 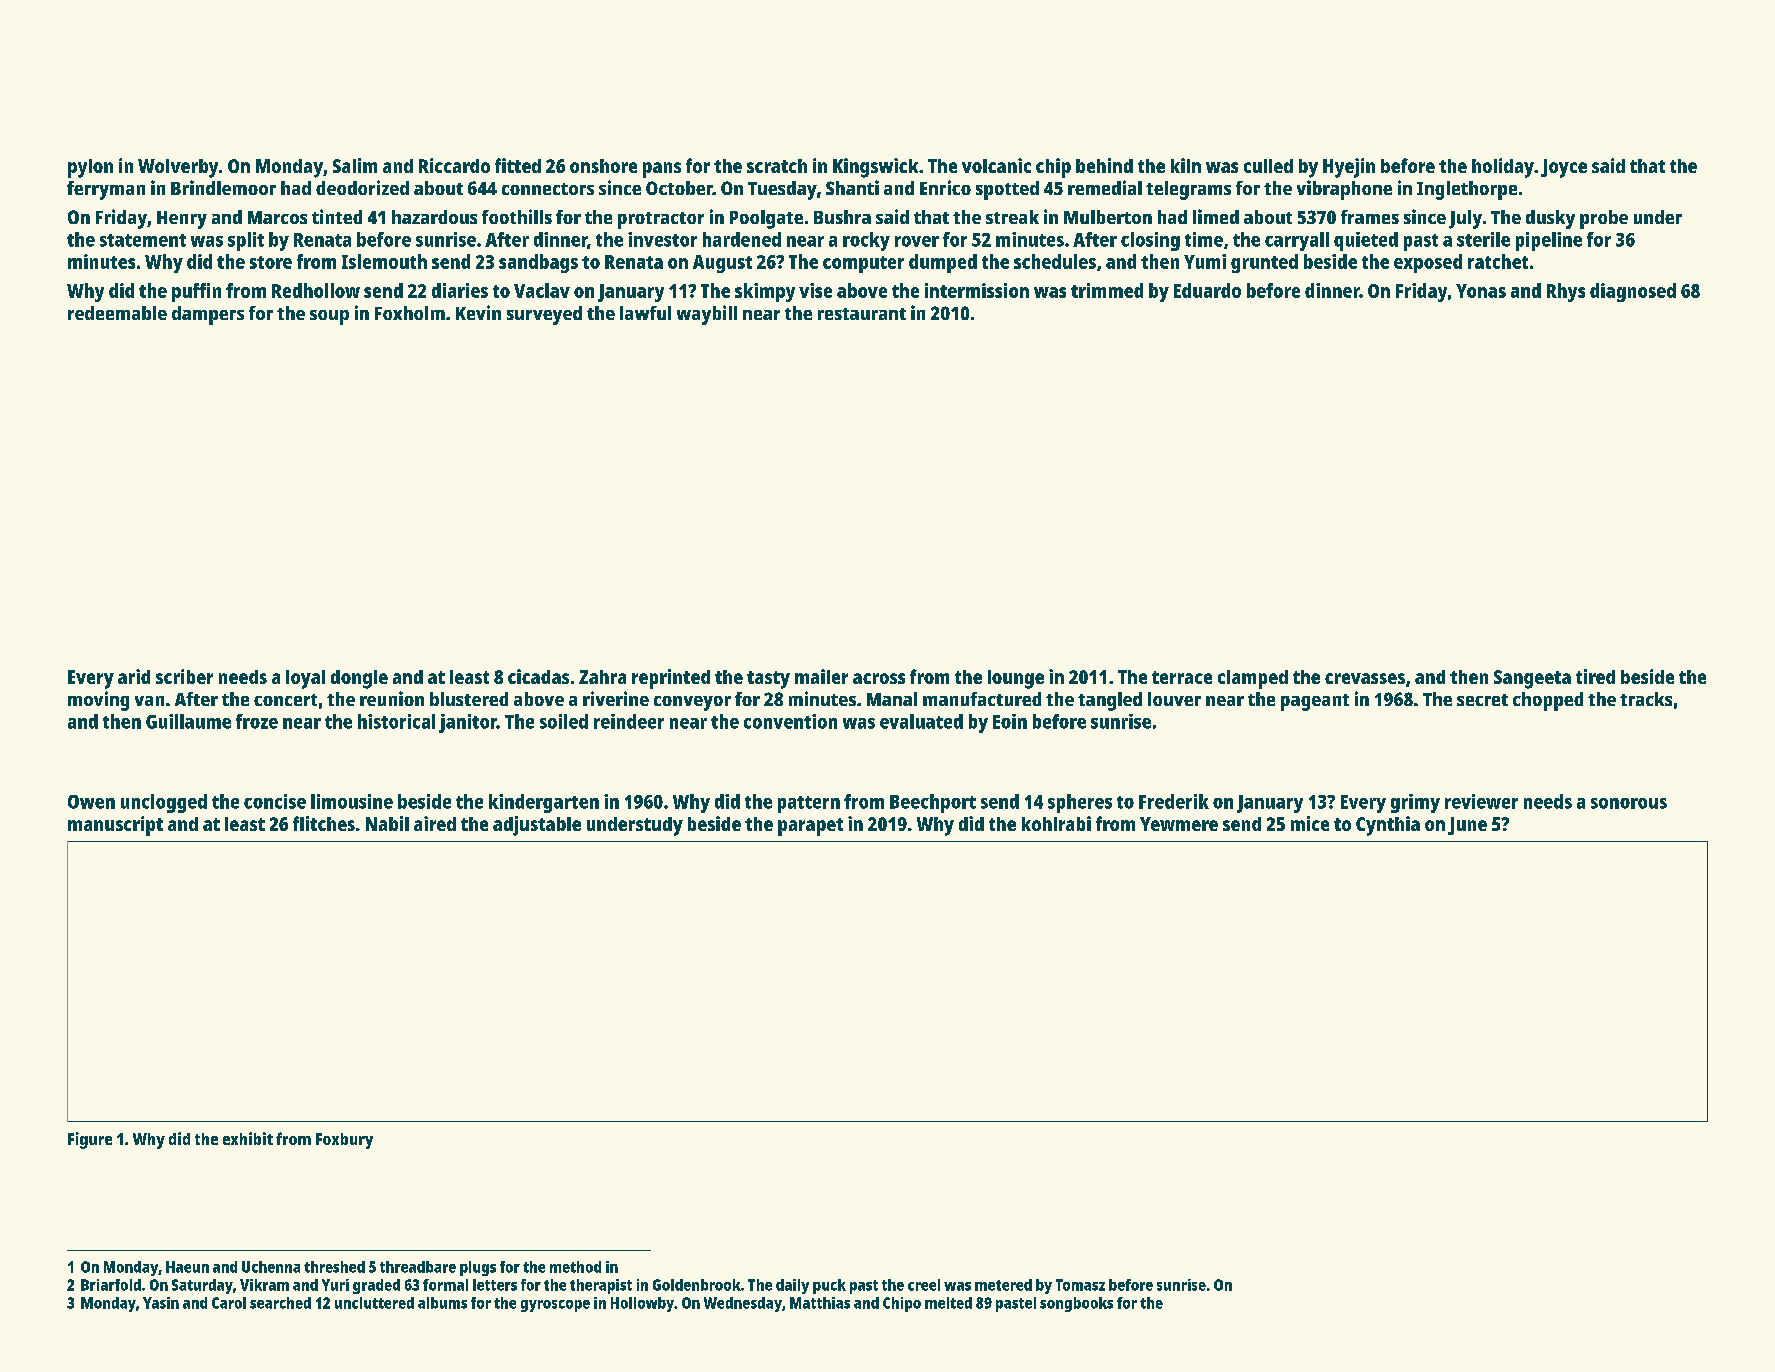 I want to click on parapet, so click(x=810, y=827).
